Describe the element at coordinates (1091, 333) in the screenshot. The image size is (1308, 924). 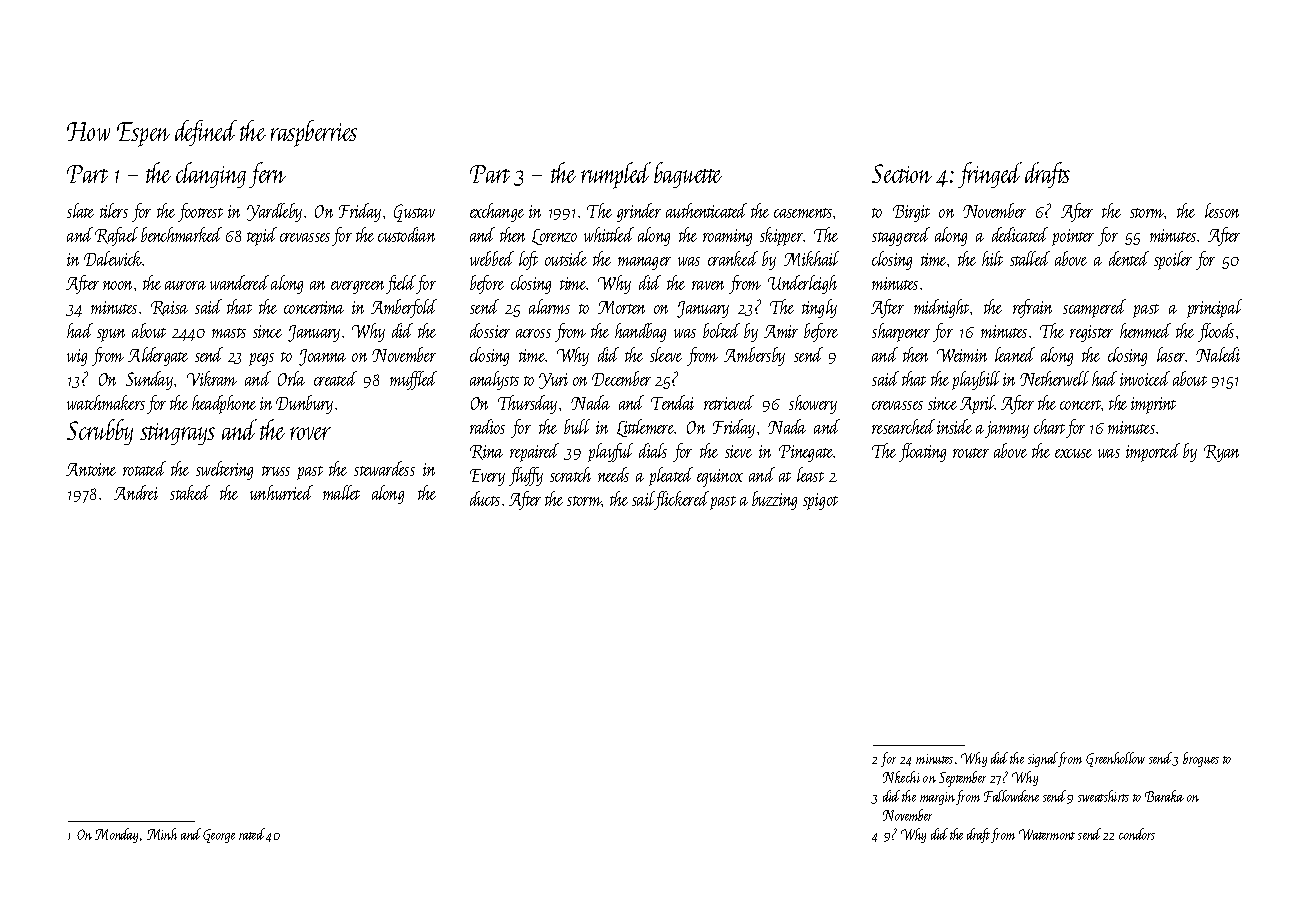
I see `register` at that location.
